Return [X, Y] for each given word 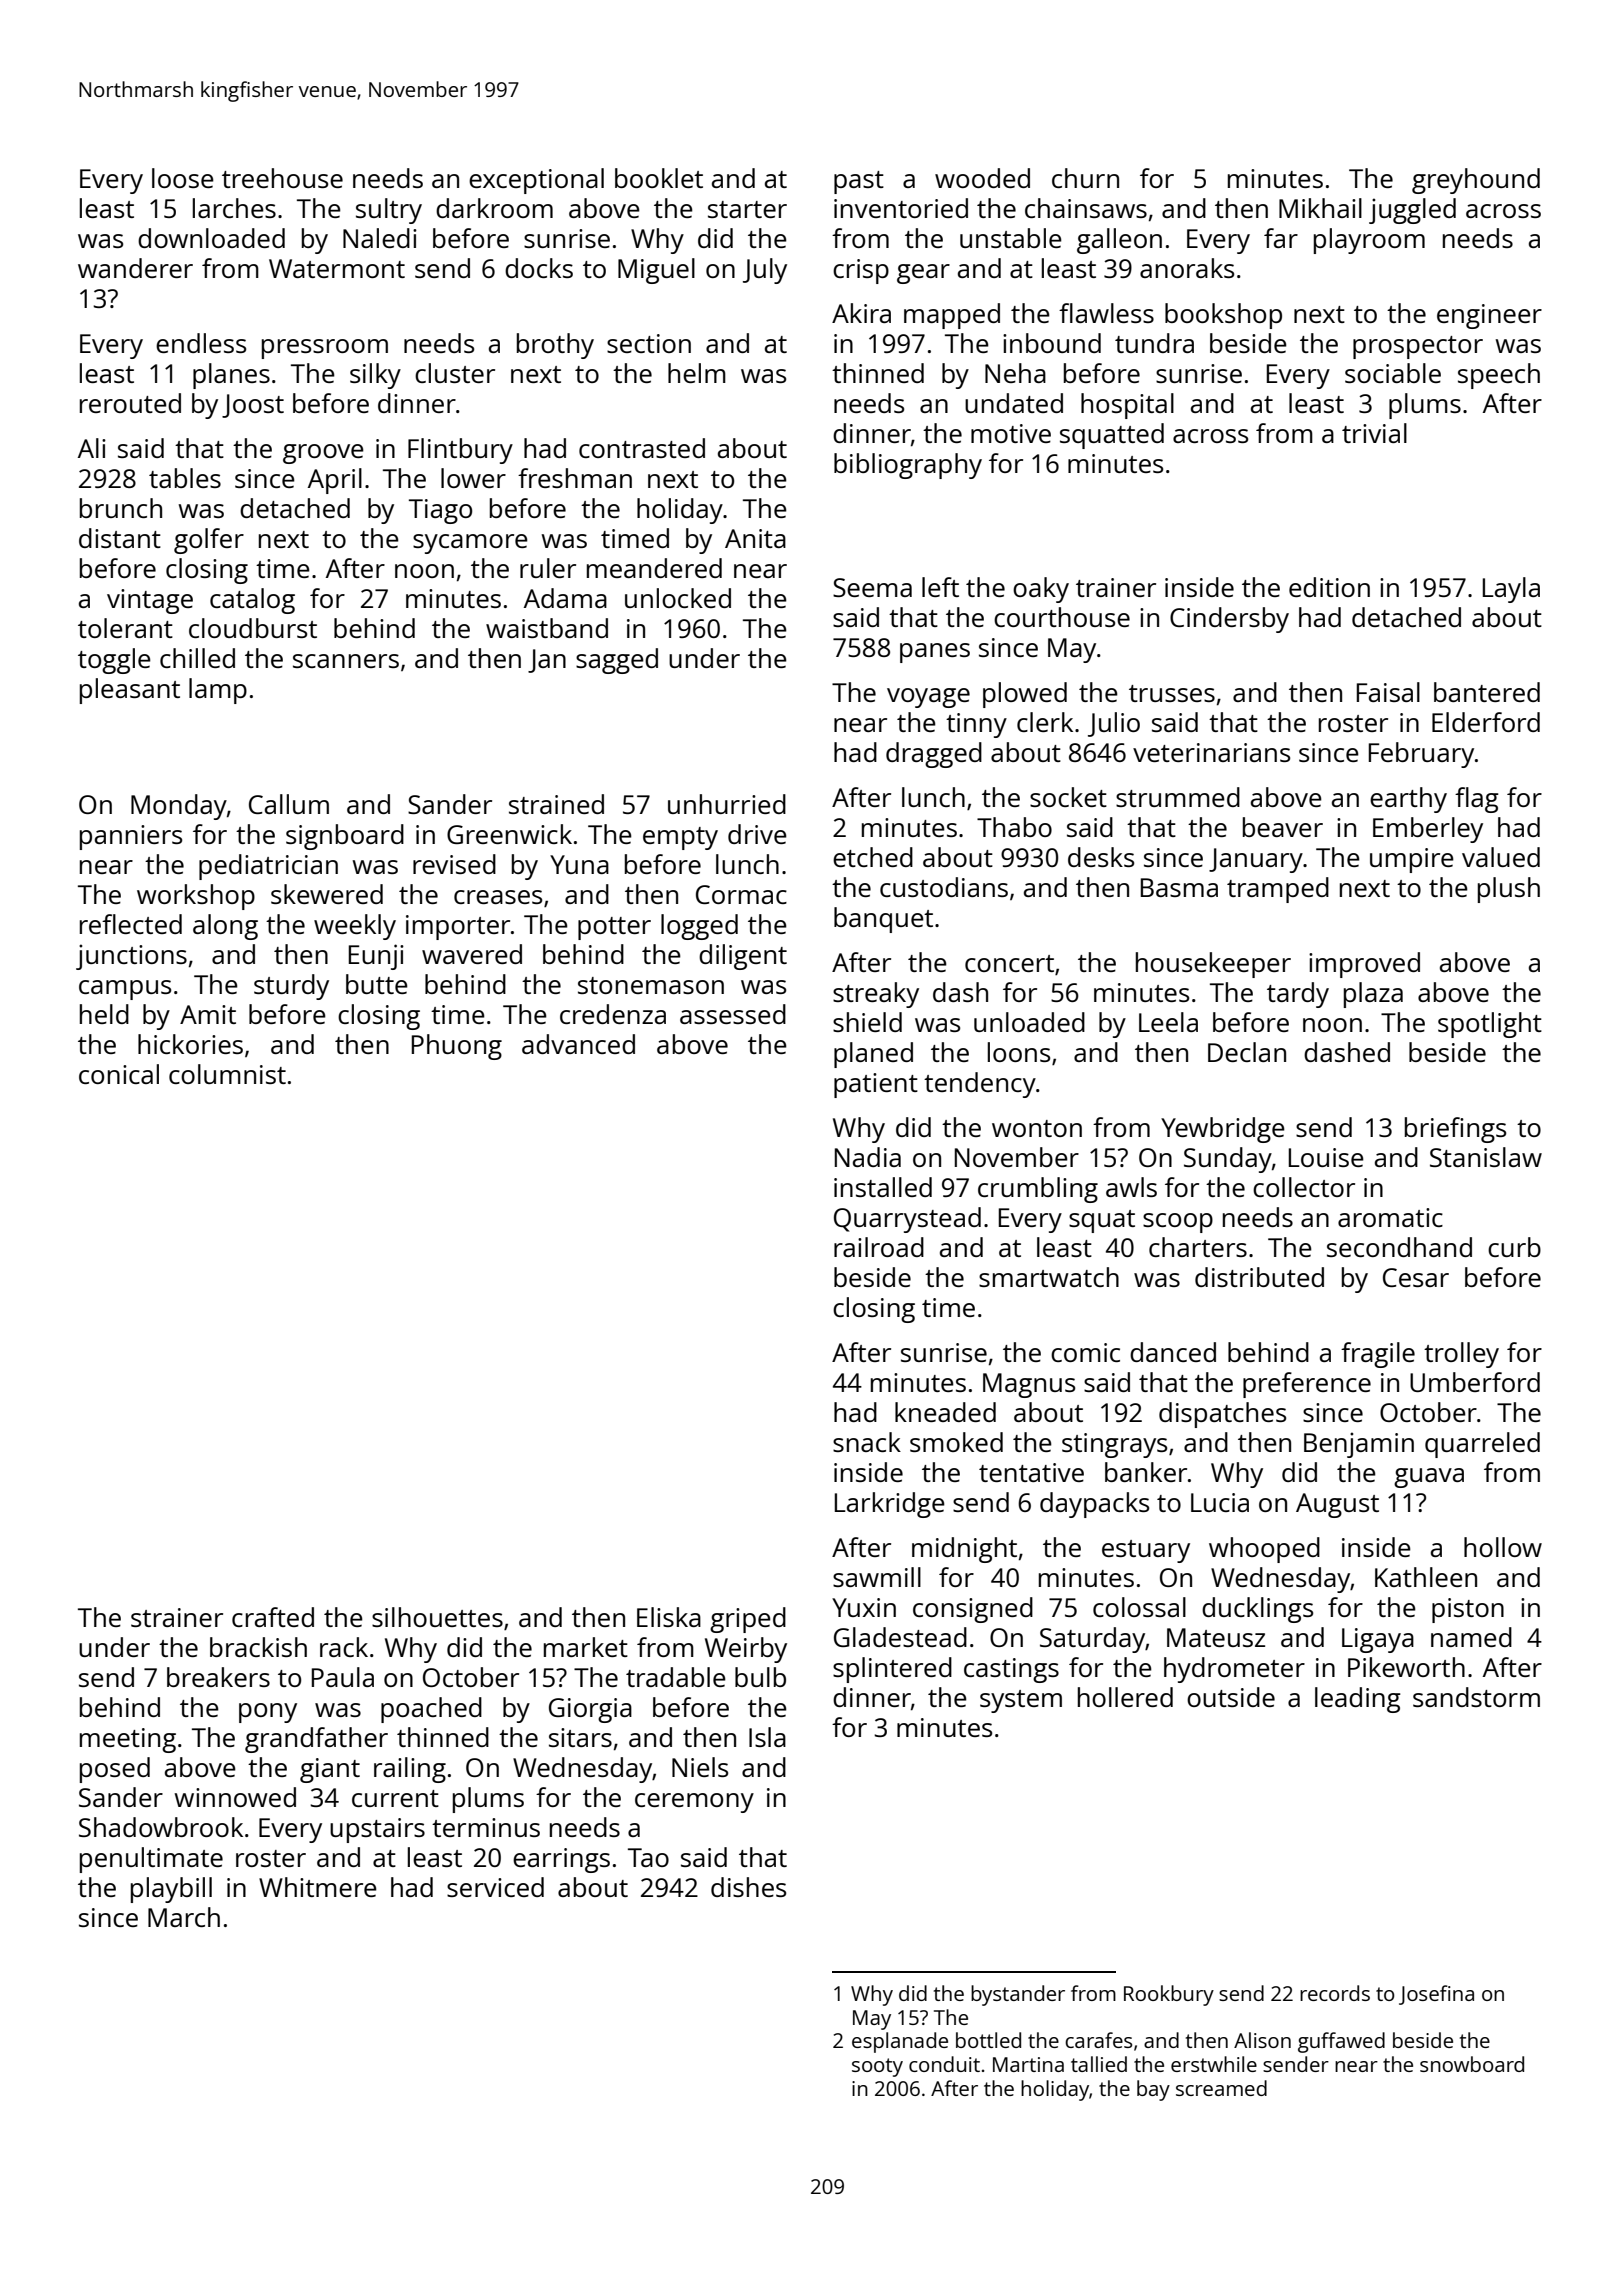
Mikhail [1320, 208]
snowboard [1472, 2064]
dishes [748, 1887]
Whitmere [318, 1887]
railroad [879, 1247]
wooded [982, 178]
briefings [1455, 1130]
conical [119, 1074]
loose [183, 178]
